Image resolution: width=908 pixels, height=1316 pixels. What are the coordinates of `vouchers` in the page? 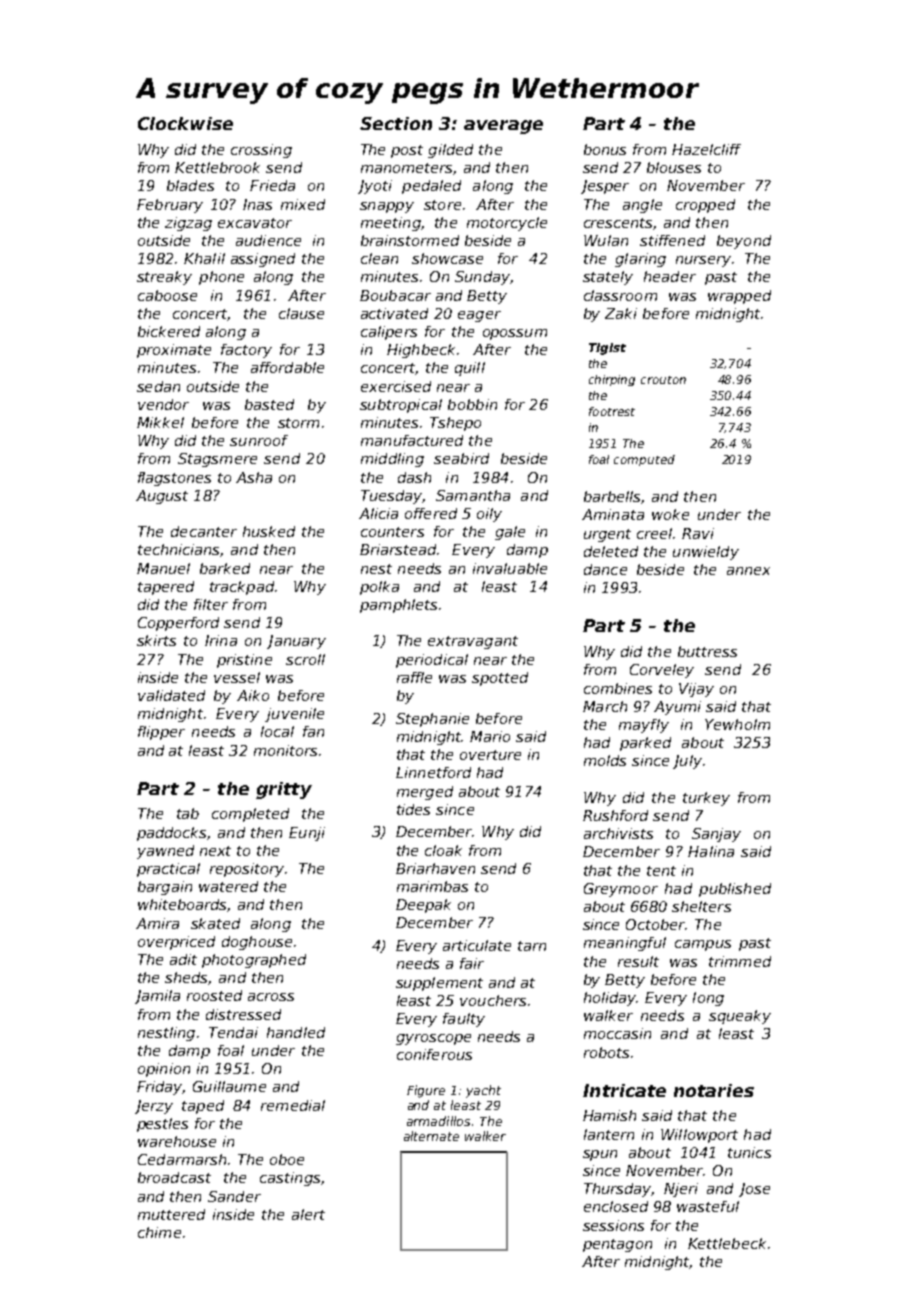 It's located at (493, 1000).
